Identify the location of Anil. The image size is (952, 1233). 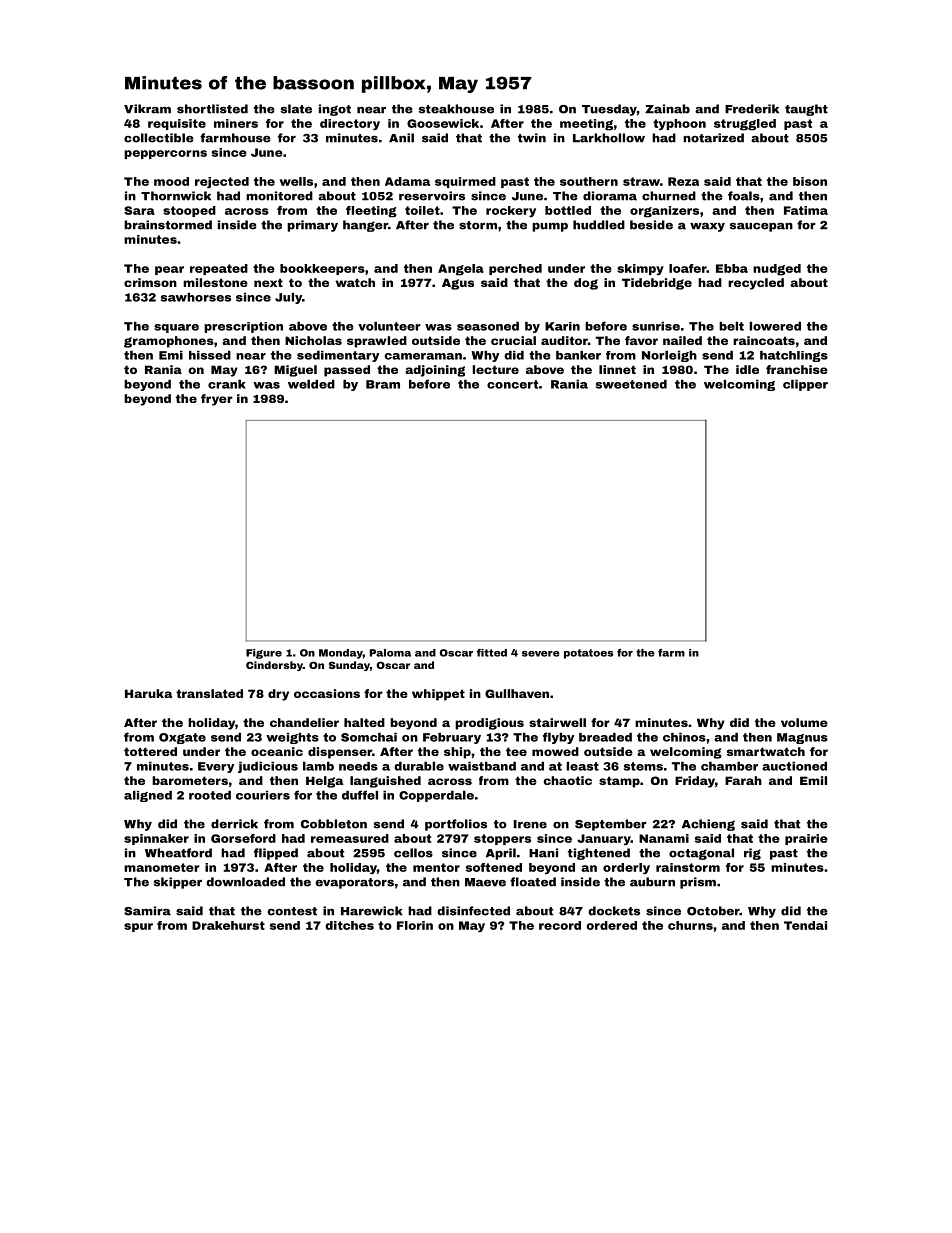
(401, 138).
